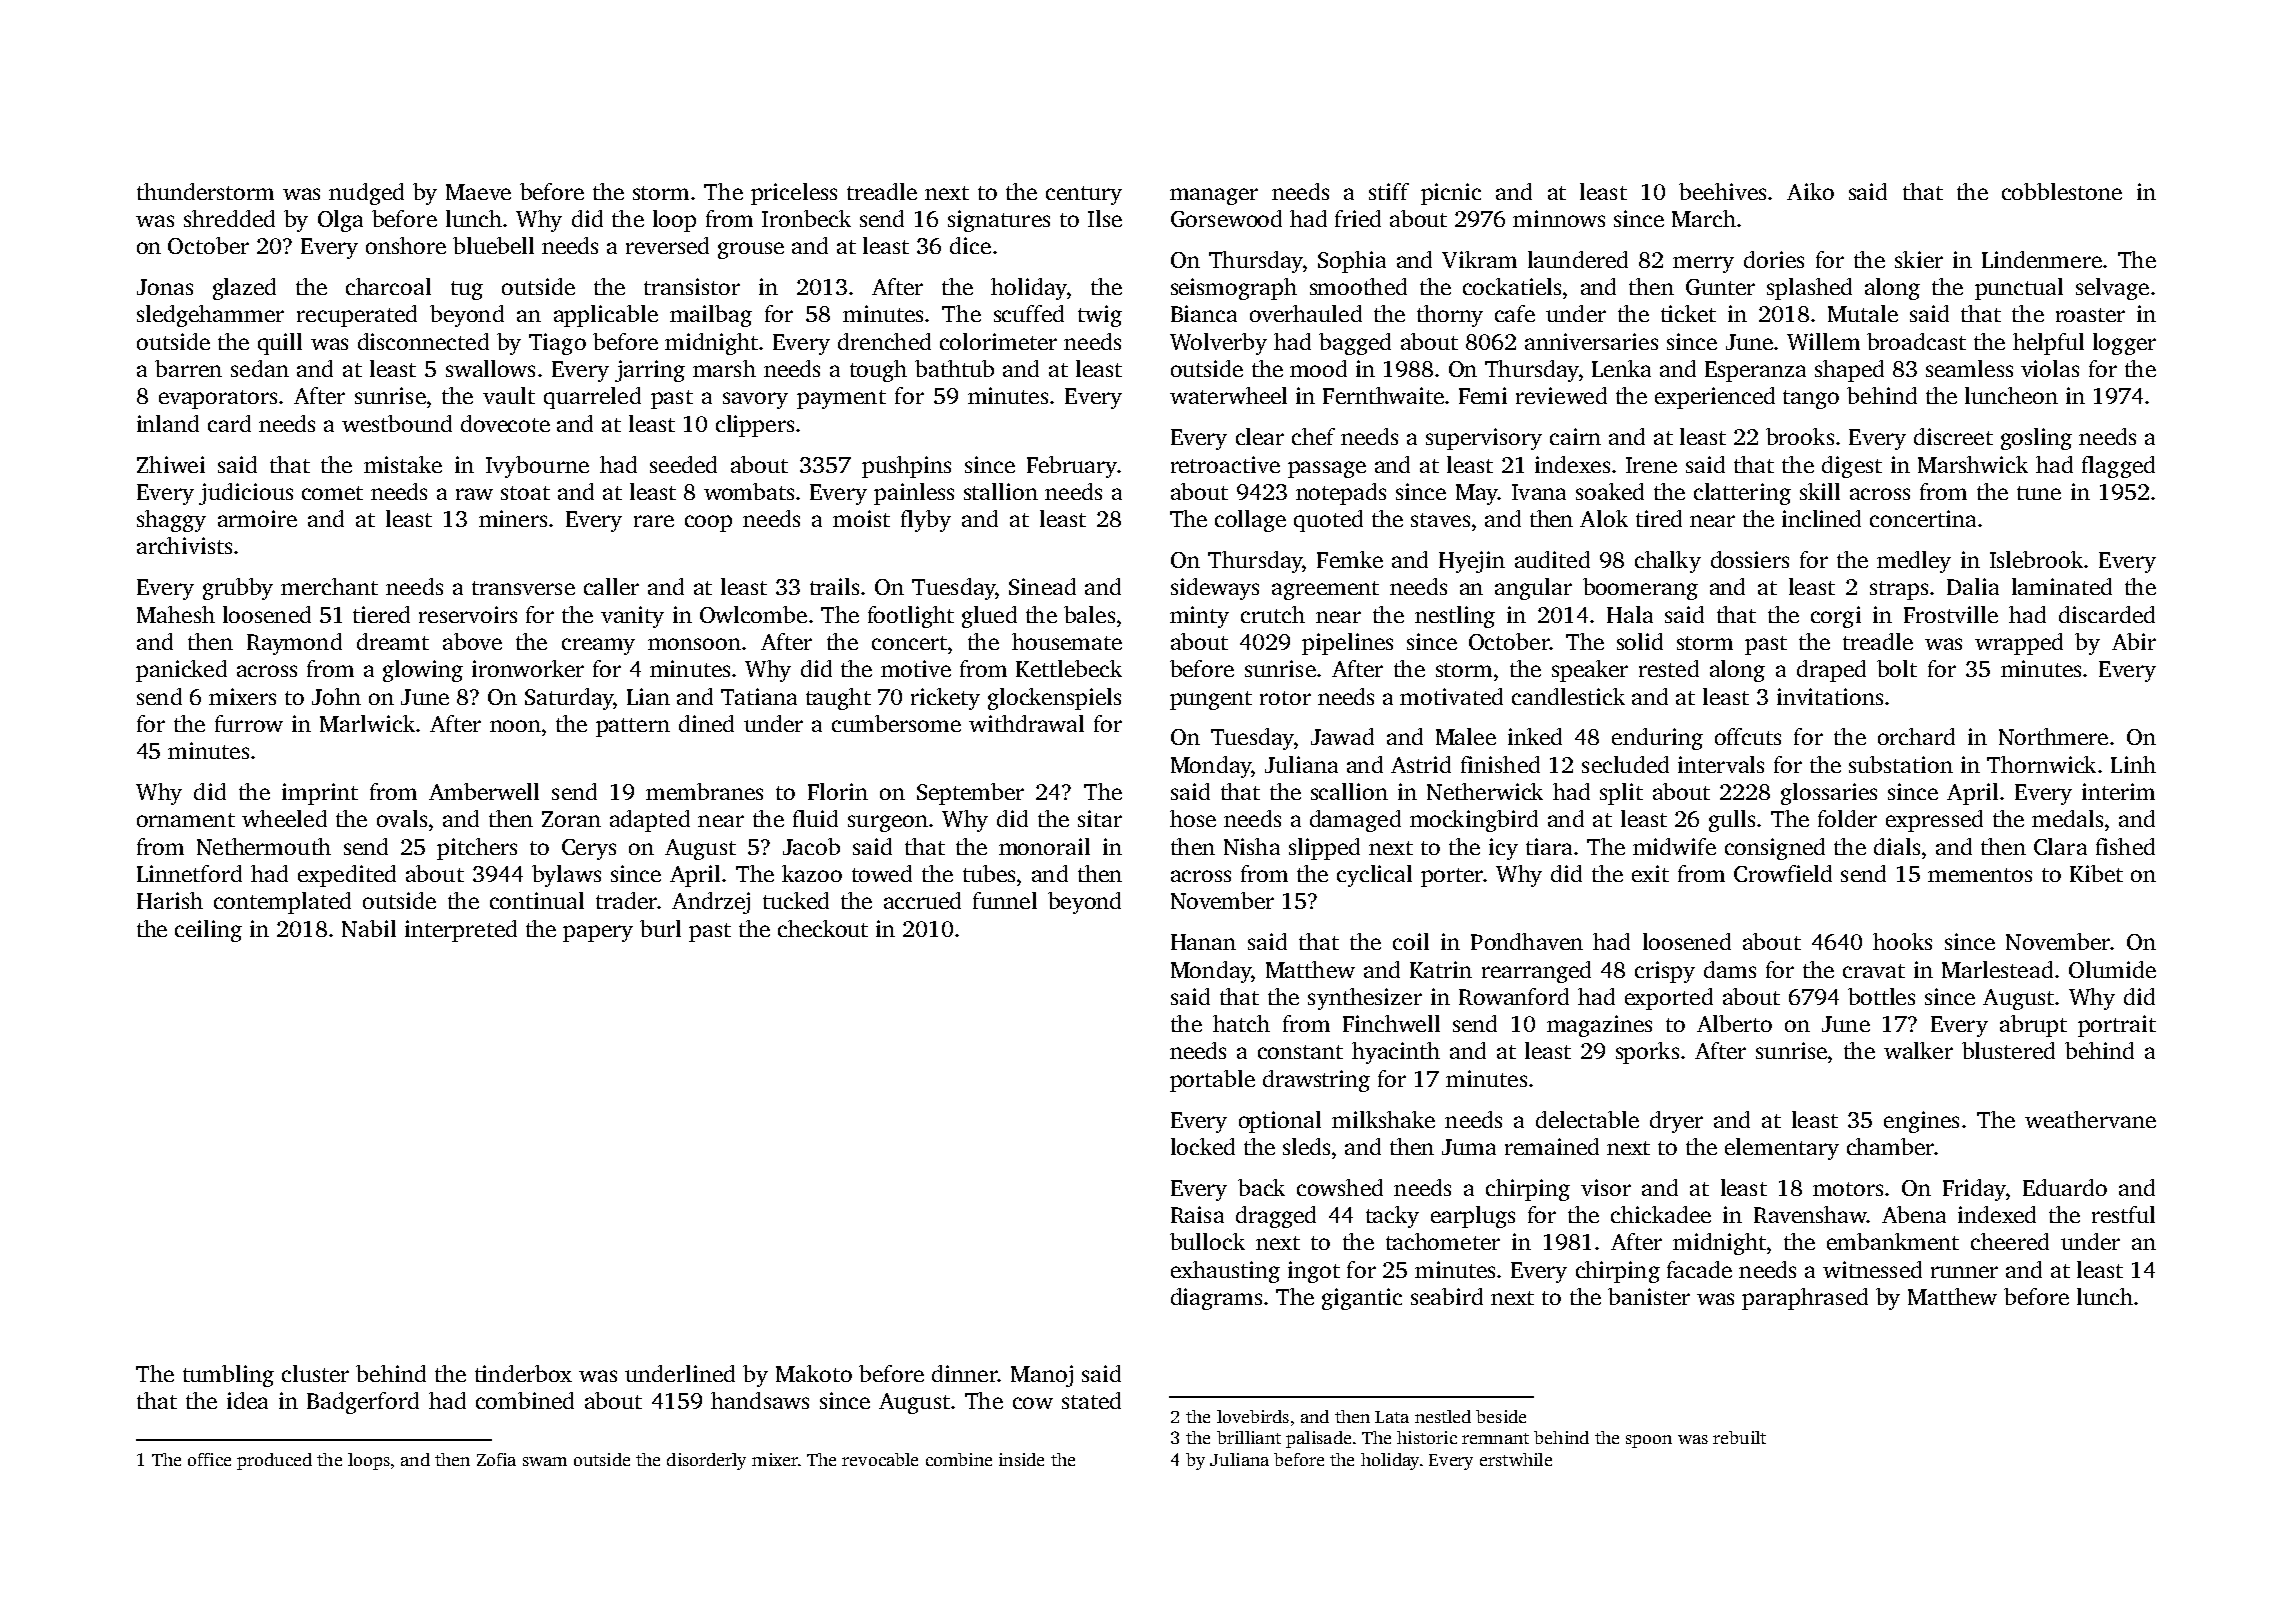 The height and width of the screenshot is (1620, 2292). I want to click on Hala, so click(1630, 614).
